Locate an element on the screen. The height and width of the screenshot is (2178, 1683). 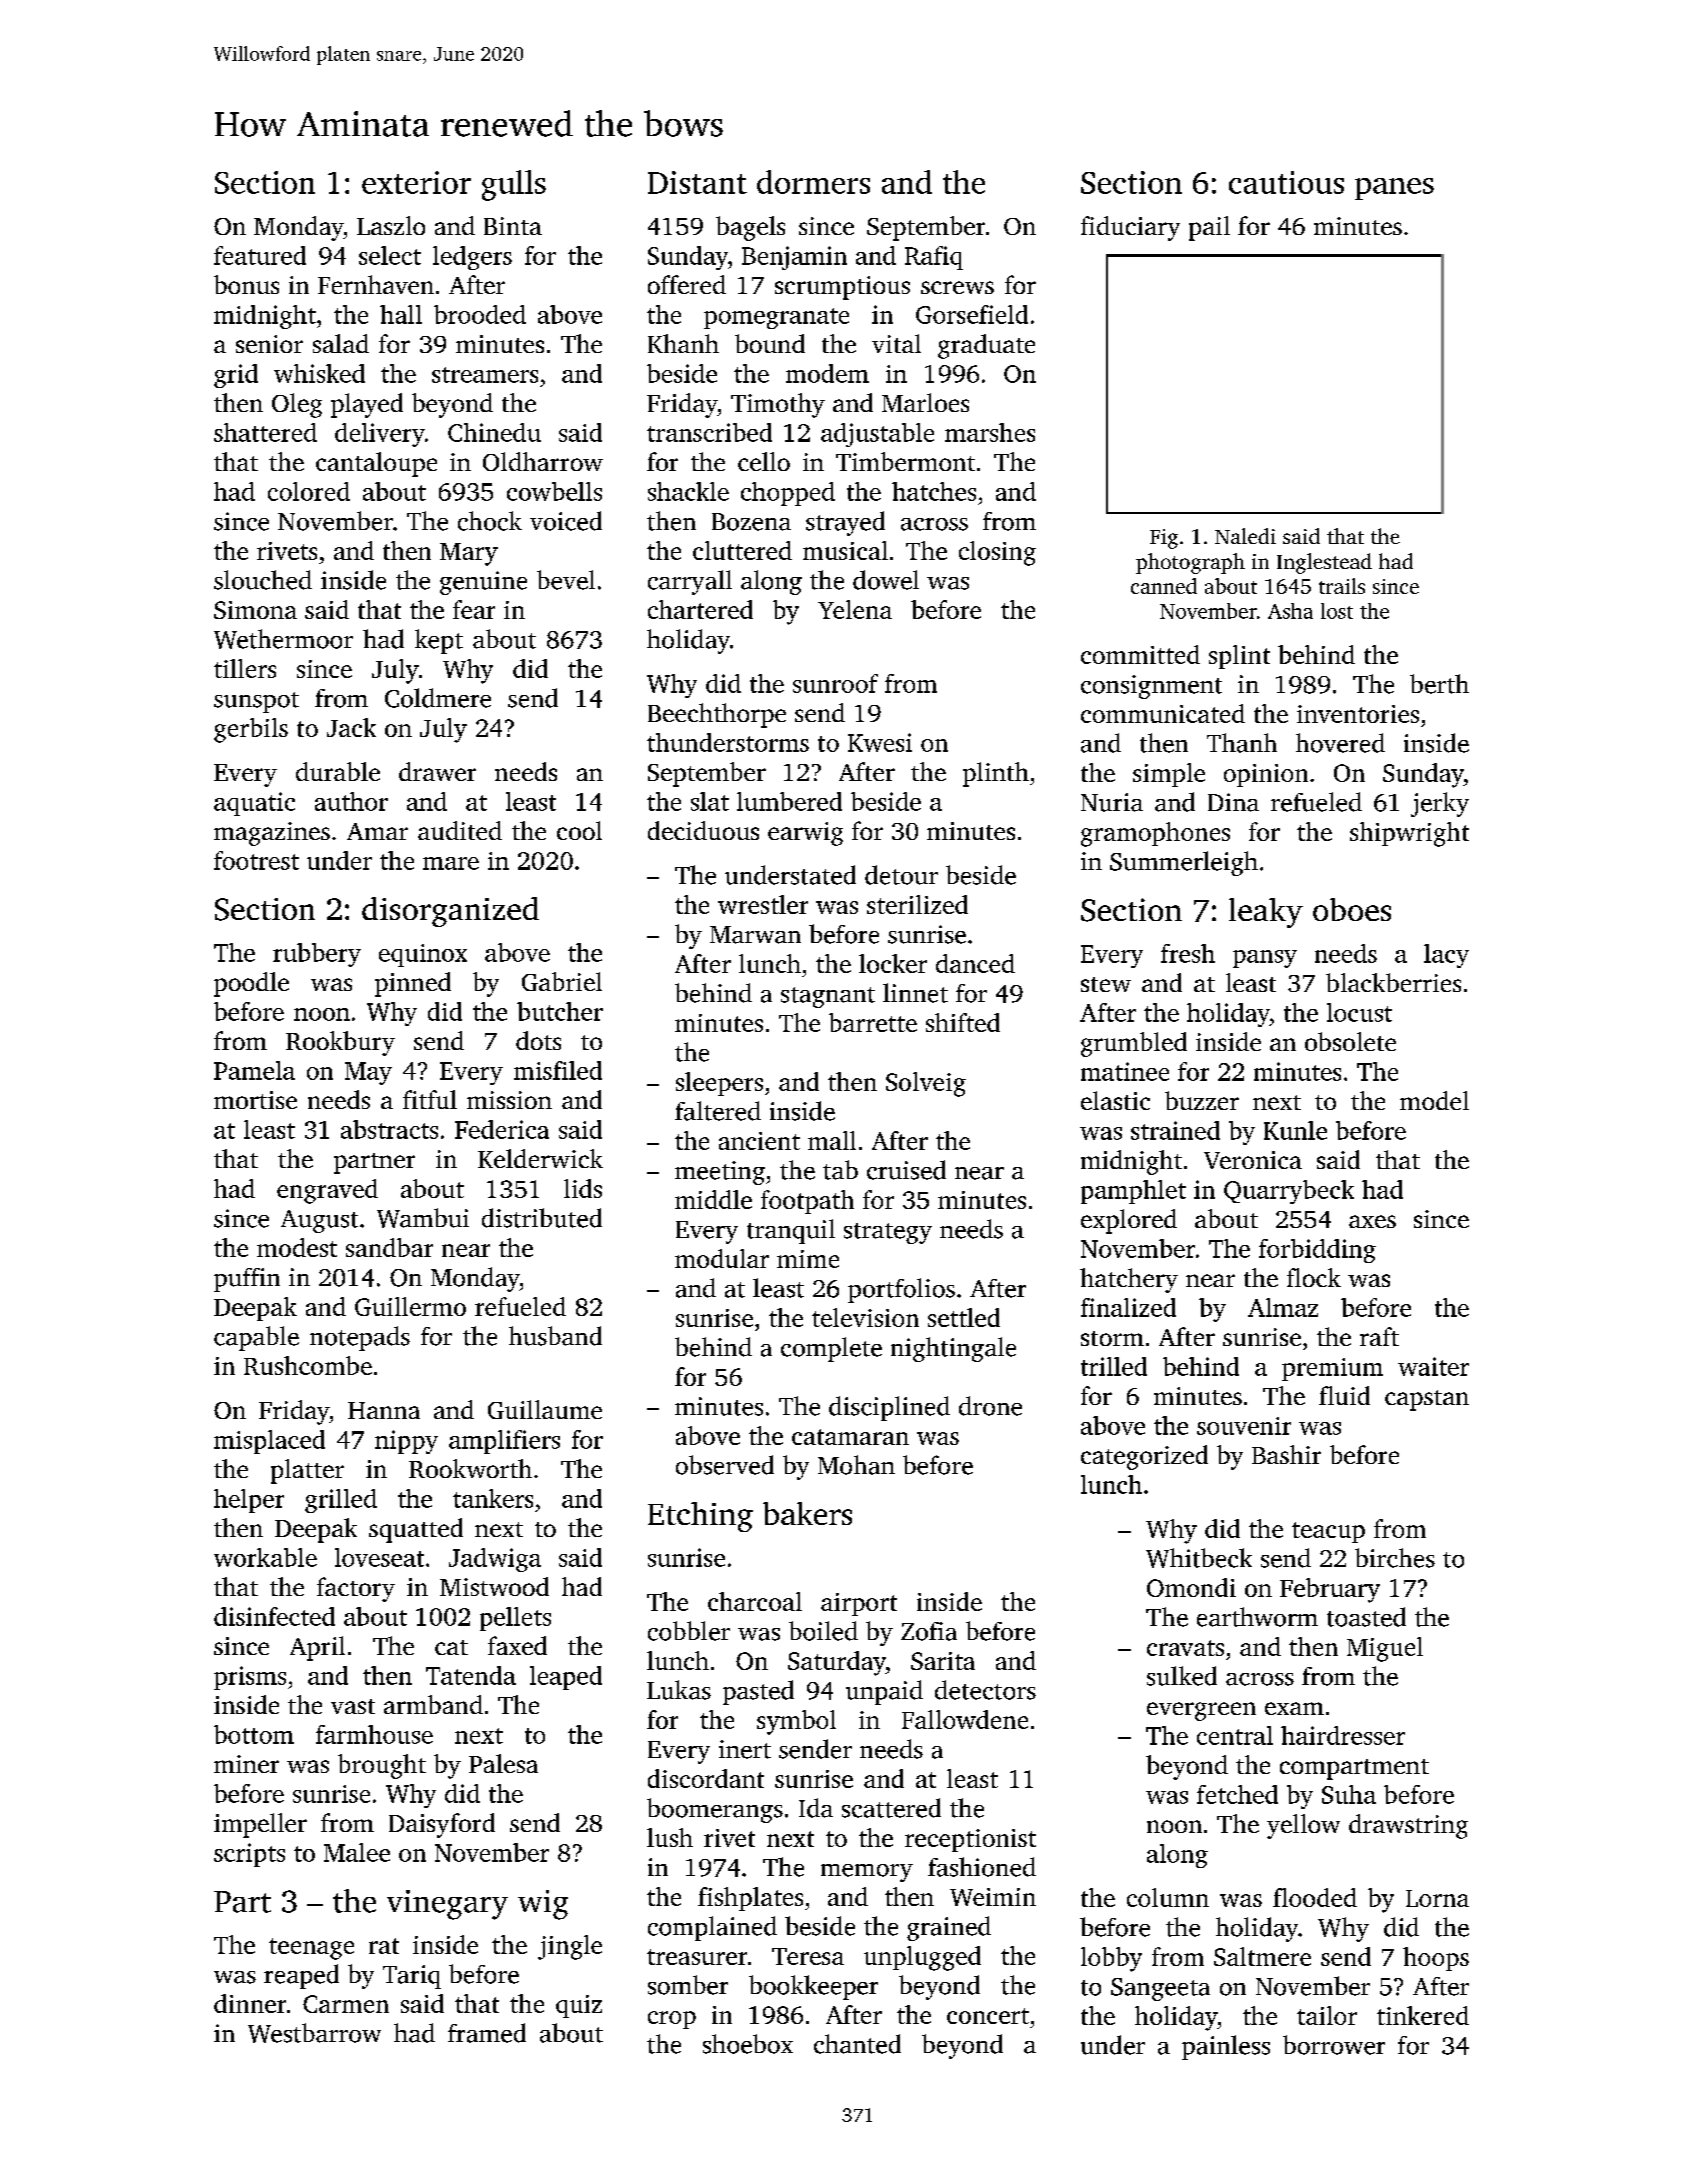
engraved is located at coordinates (327, 1191).
